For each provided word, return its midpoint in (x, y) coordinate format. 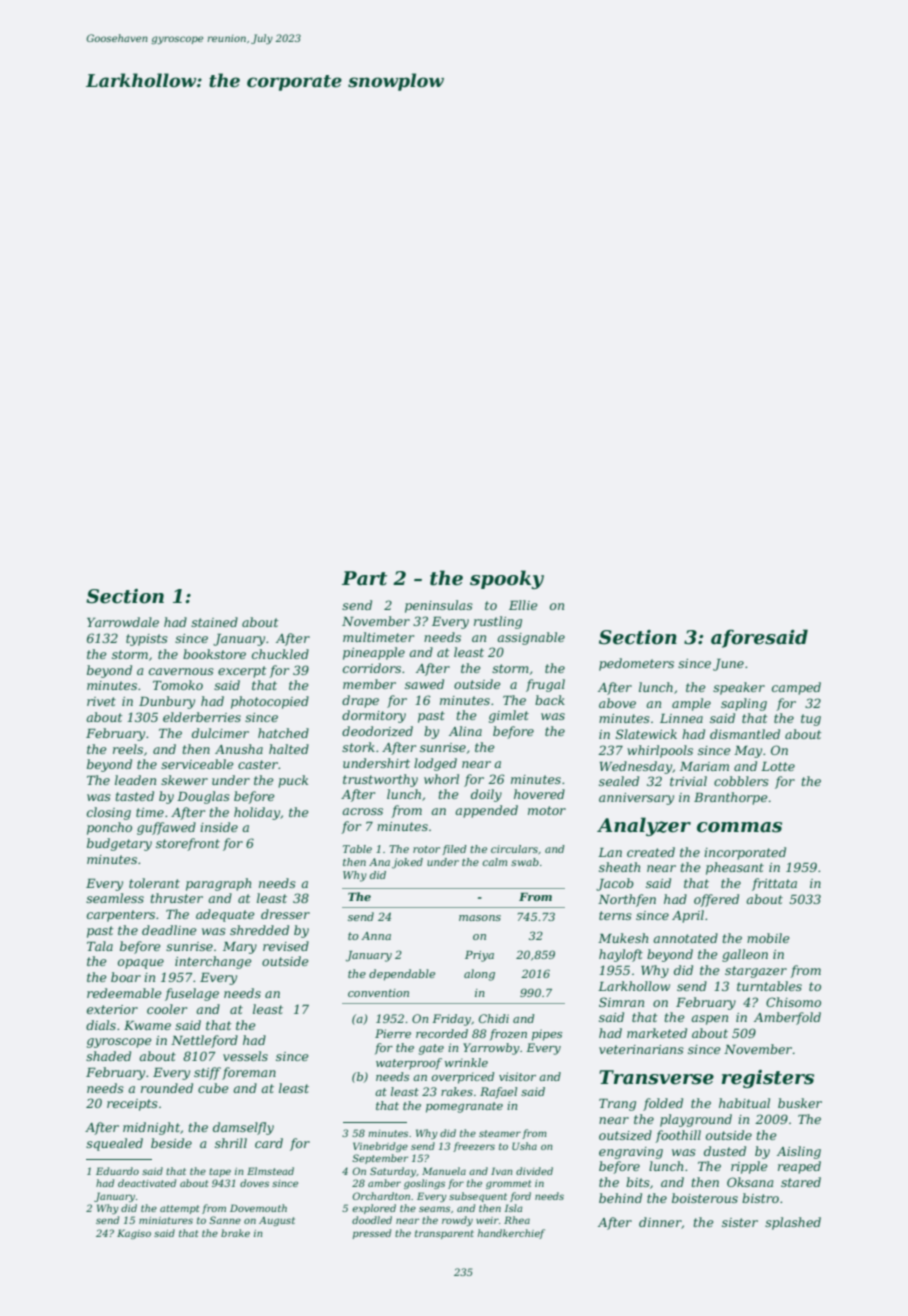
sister (740, 1222)
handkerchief (511, 1234)
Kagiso (134, 1234)
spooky (507, 579)
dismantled (745, 734)
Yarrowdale (123, 622)
